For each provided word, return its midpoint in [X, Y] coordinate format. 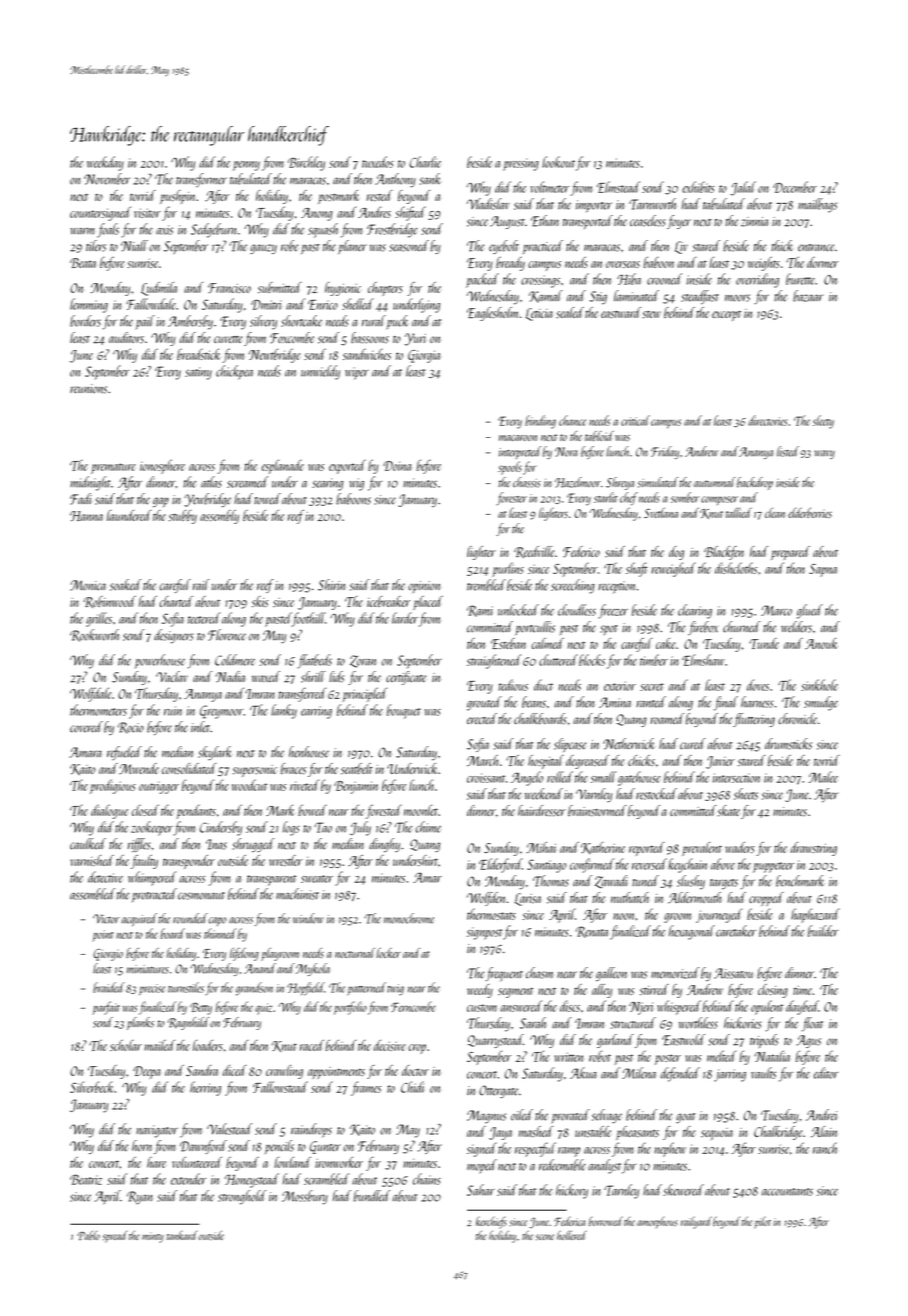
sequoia [717, 1134]
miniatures [148, 969]
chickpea [234, 372]
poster [668, 1059]
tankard [182, 1235]
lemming [89, 305]
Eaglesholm [492, 314]
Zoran [363, 661]
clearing [695, 611]
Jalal [743, 188]
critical [635, 420]
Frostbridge [392, 230]
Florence [227, 635]
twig [395, 990]
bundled [372, 1196]
